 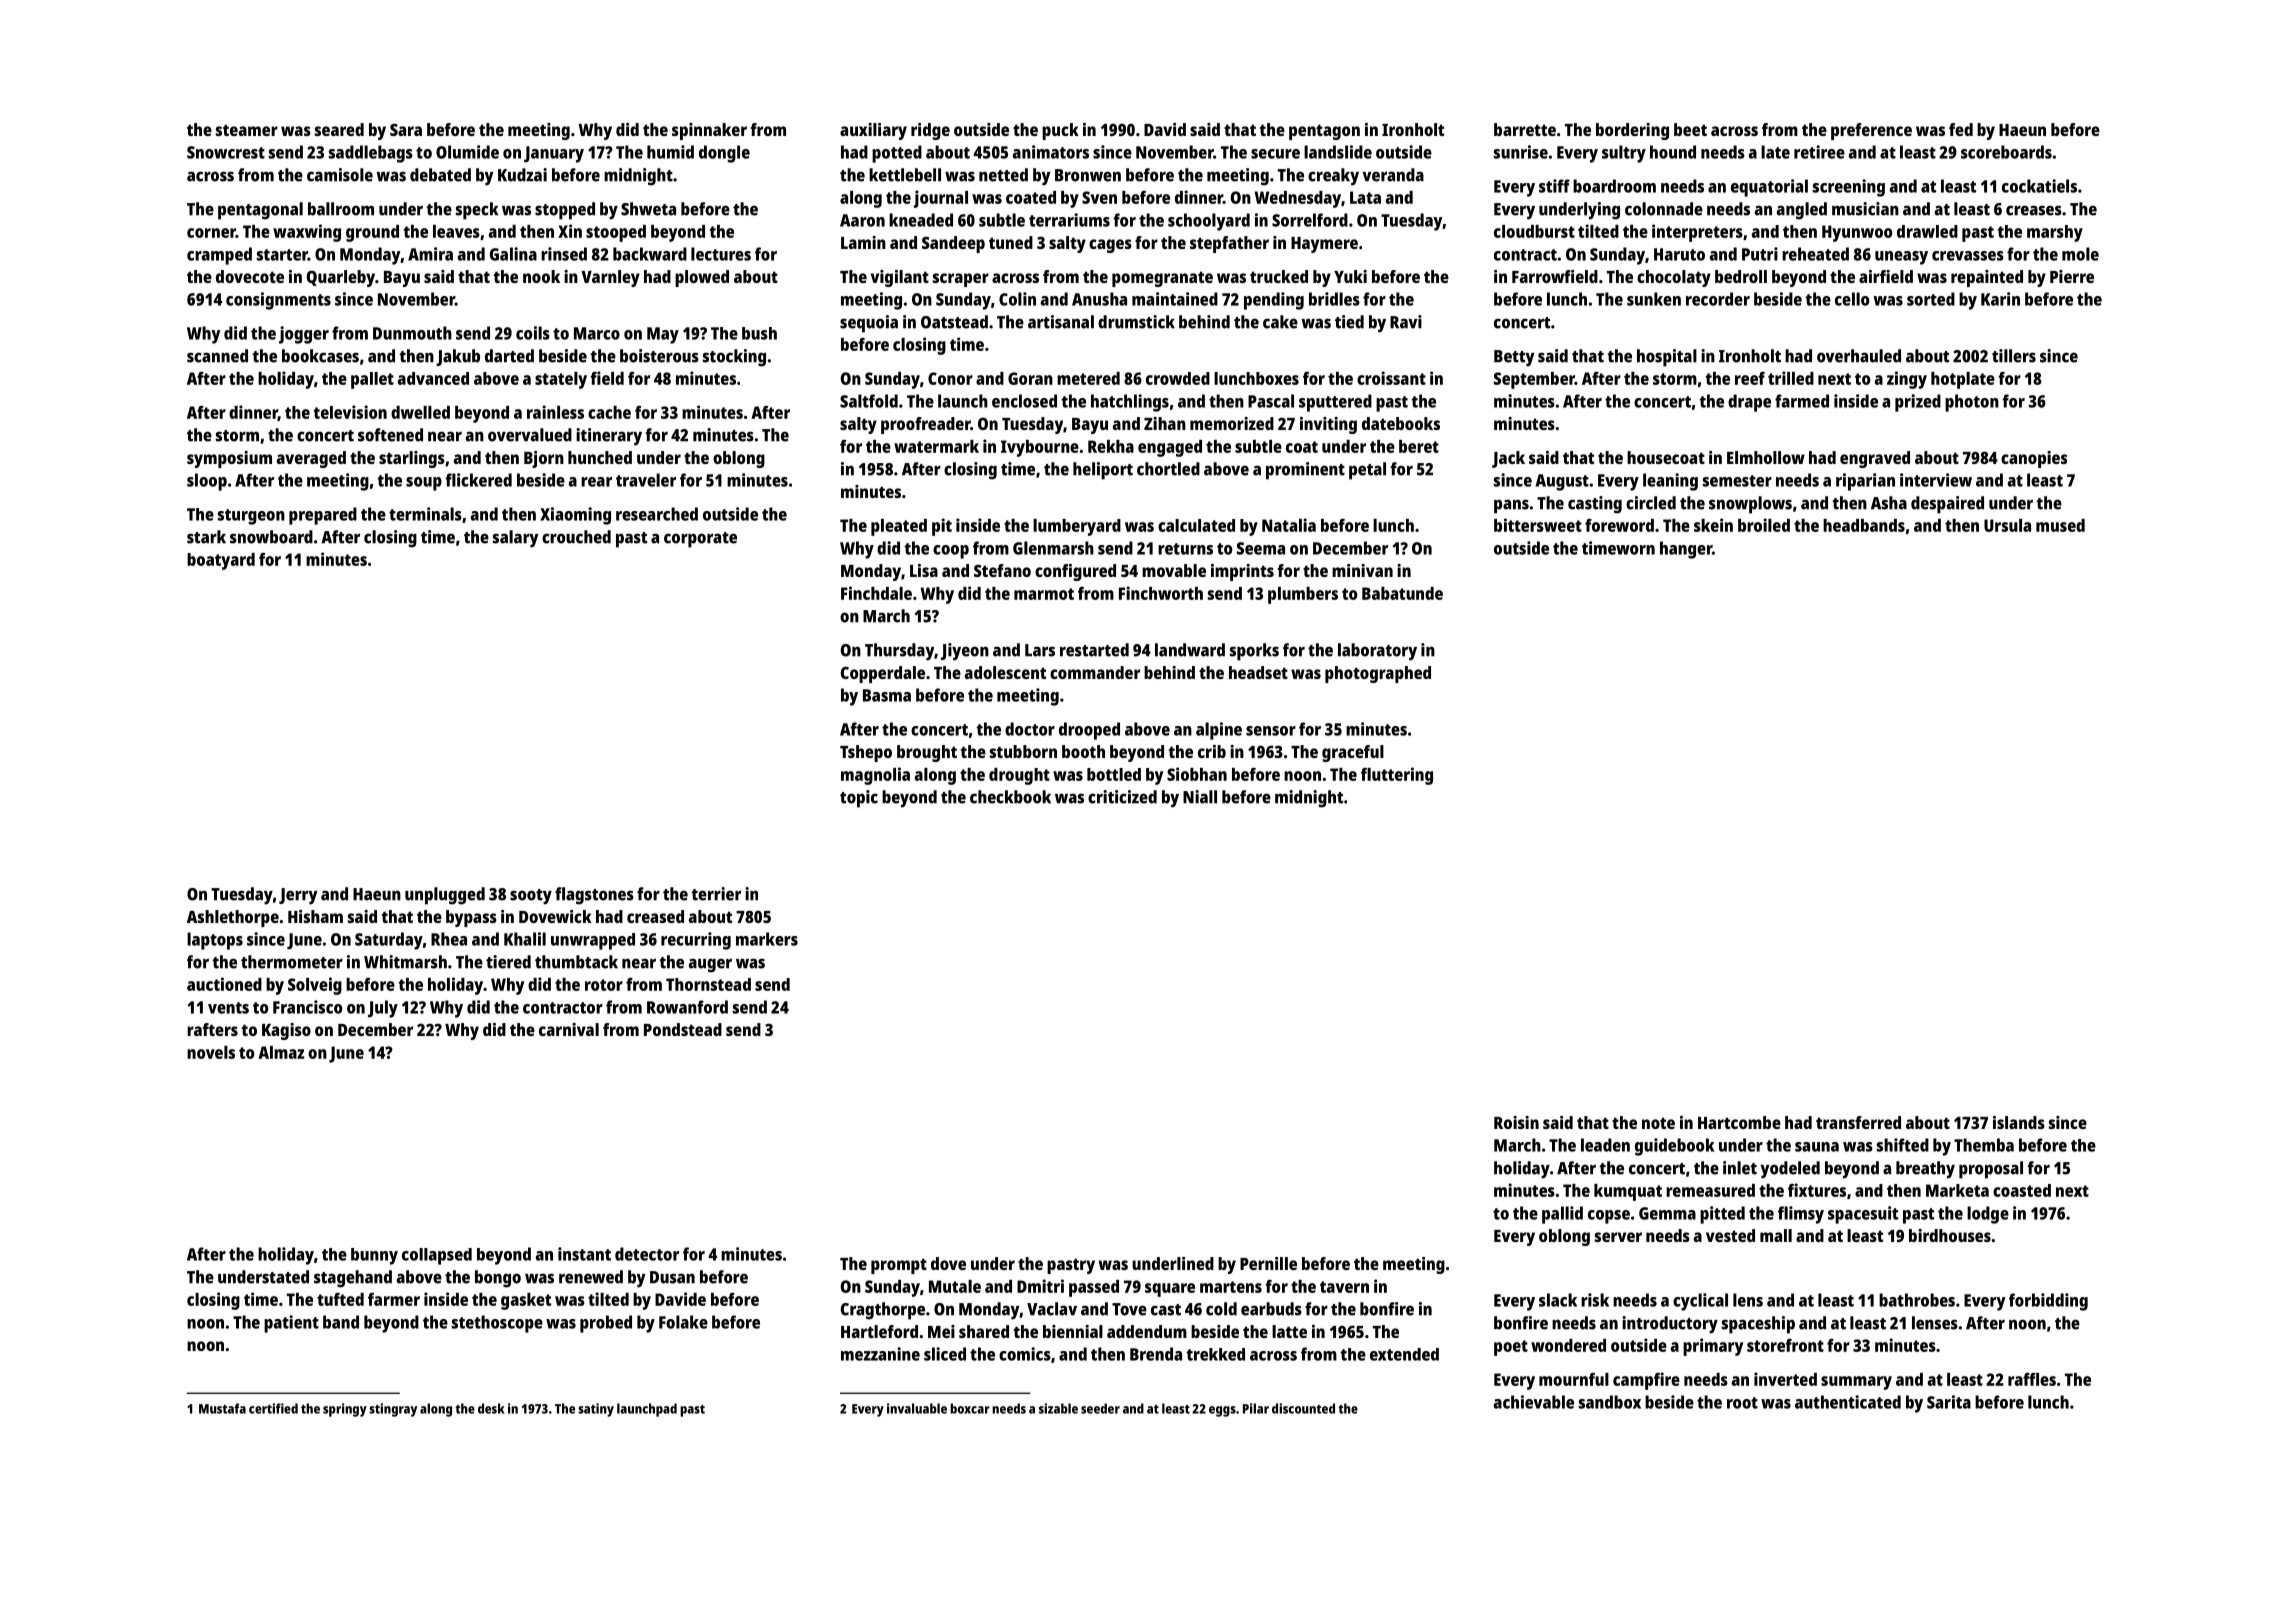 I want to click on snowboard, so click(x=271, y=537).
